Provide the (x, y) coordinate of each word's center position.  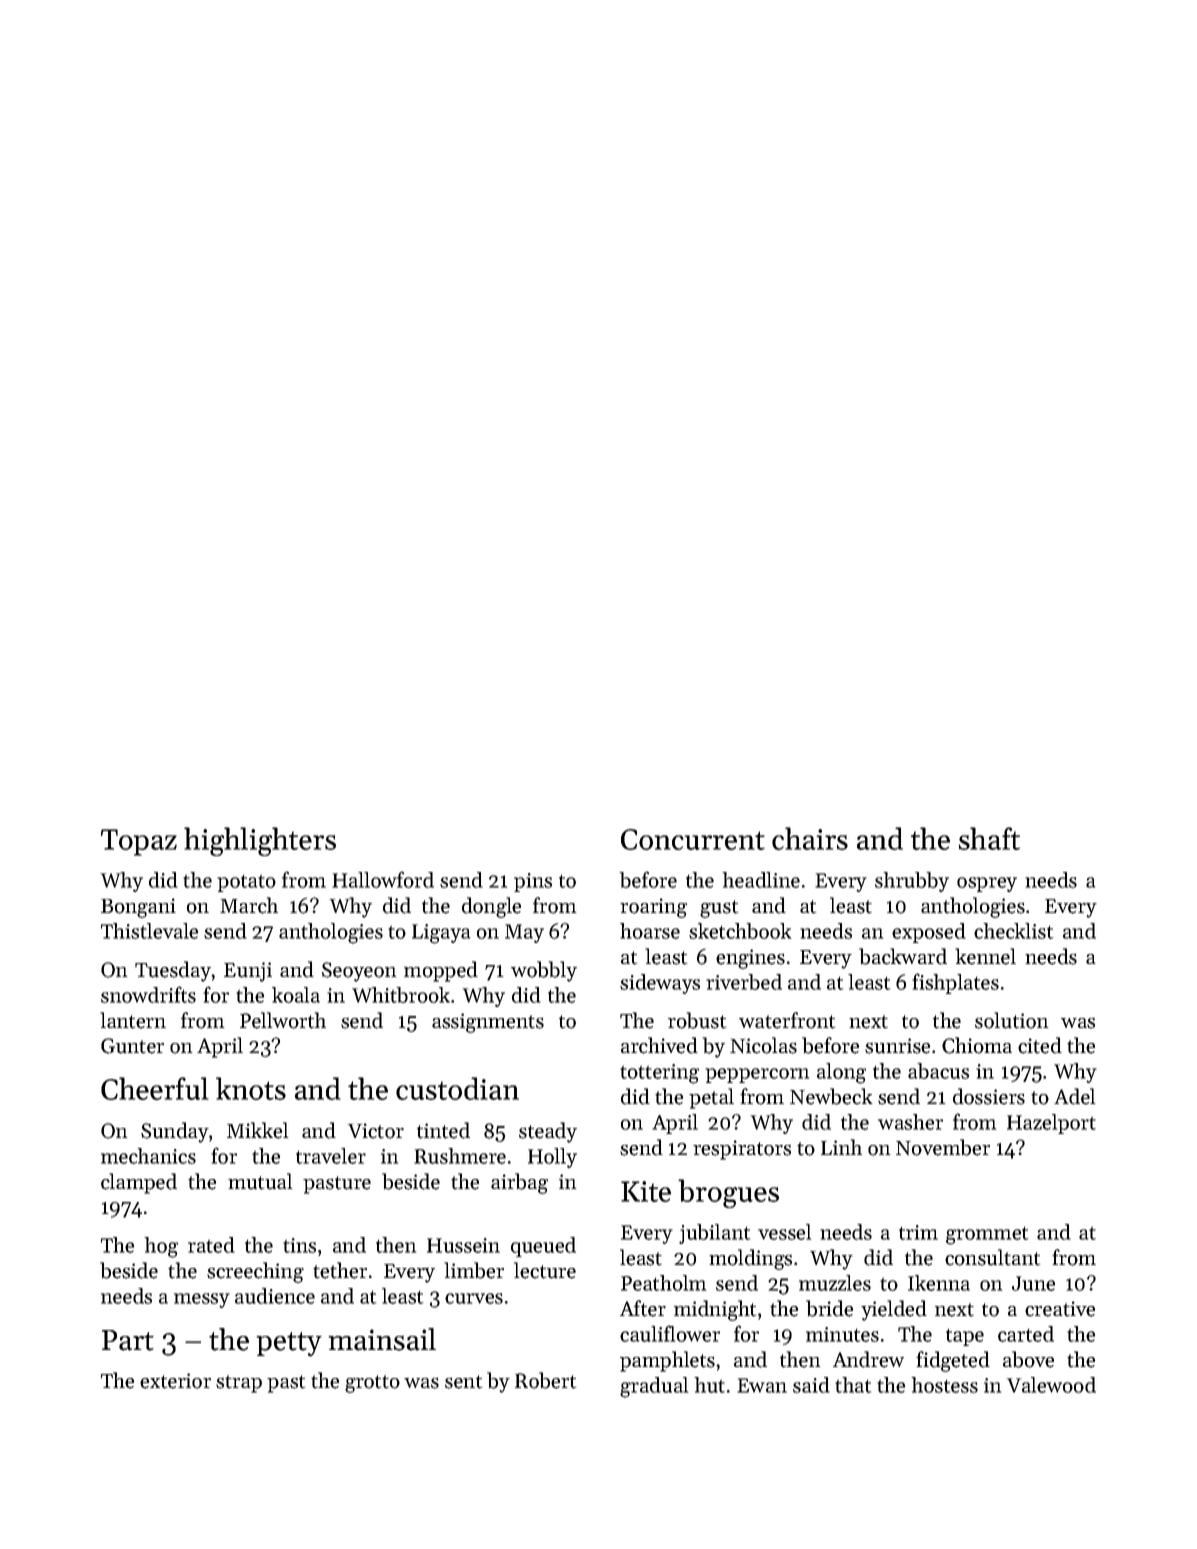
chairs (810, 838)
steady (548, 1132)
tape (965, 1337)
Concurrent (693, 839)
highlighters (260, 841)
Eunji (248, 972)
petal (711, 1098)
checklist (1013, 931)
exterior (175, 1381)
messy (202, 1300)
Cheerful (155, 1088)
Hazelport (1051, 1124)
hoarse (650, 931)
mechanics (148, 1156)
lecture (545, 1270)
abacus (938, 1071)
